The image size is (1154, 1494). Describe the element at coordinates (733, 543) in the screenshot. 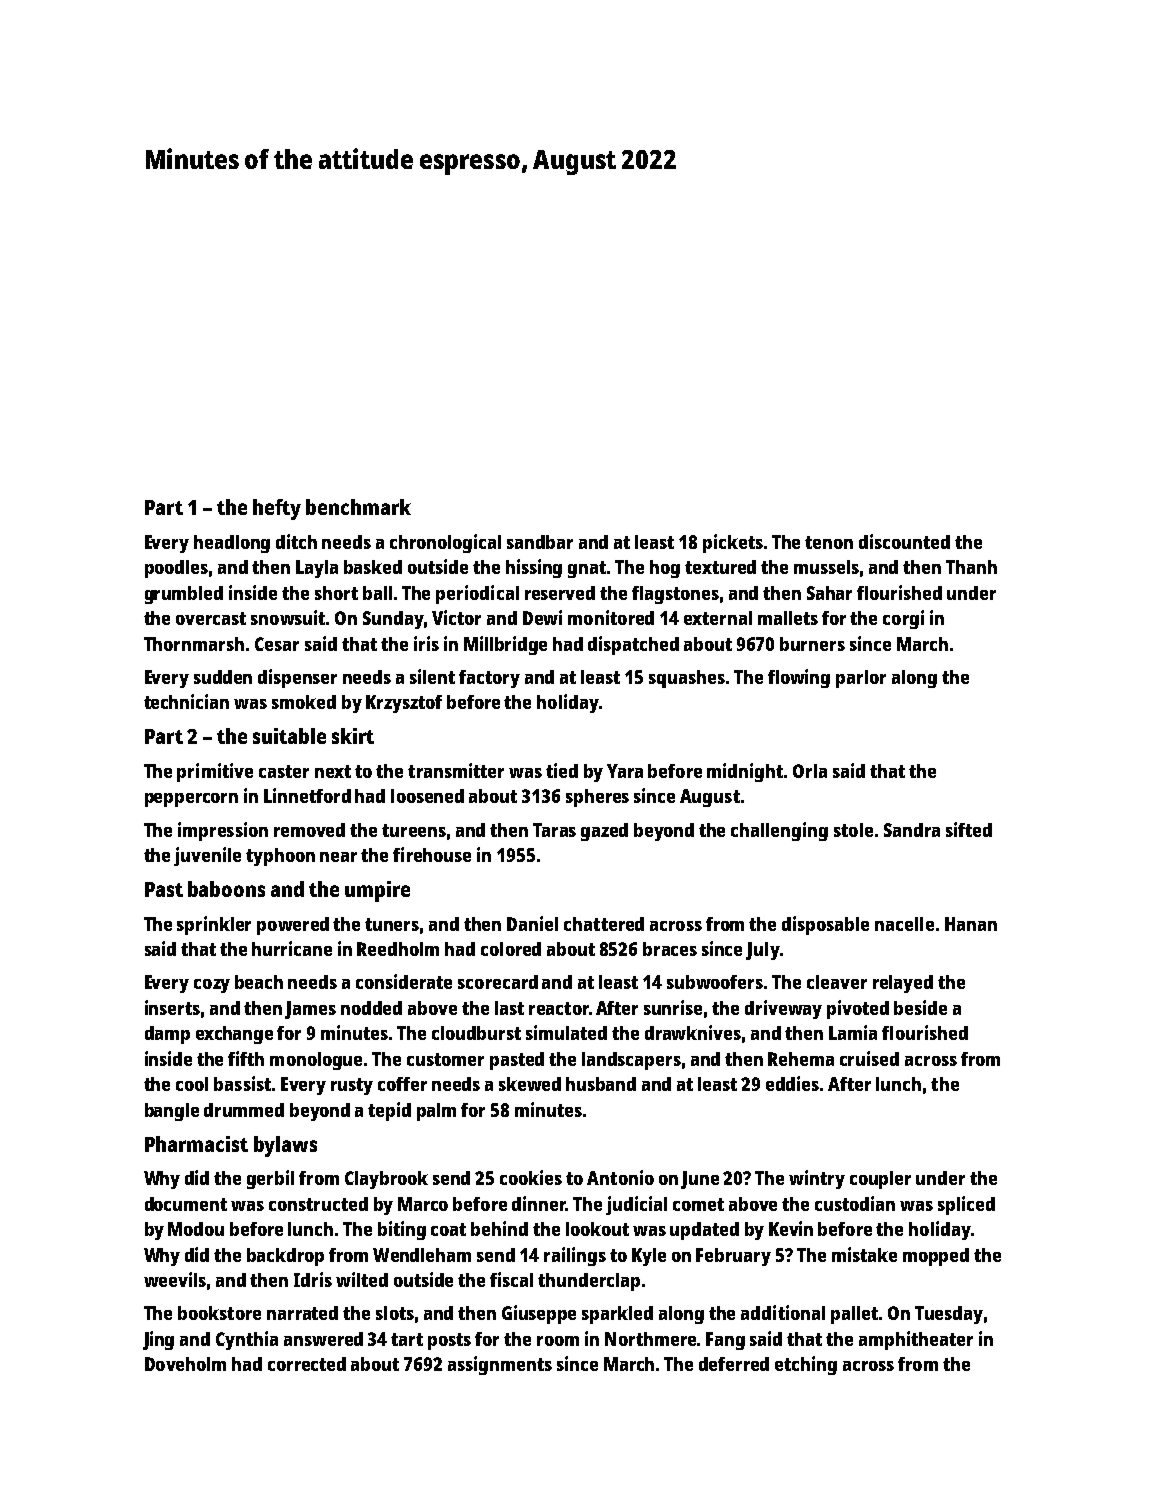

I see `pickets` at that location.
